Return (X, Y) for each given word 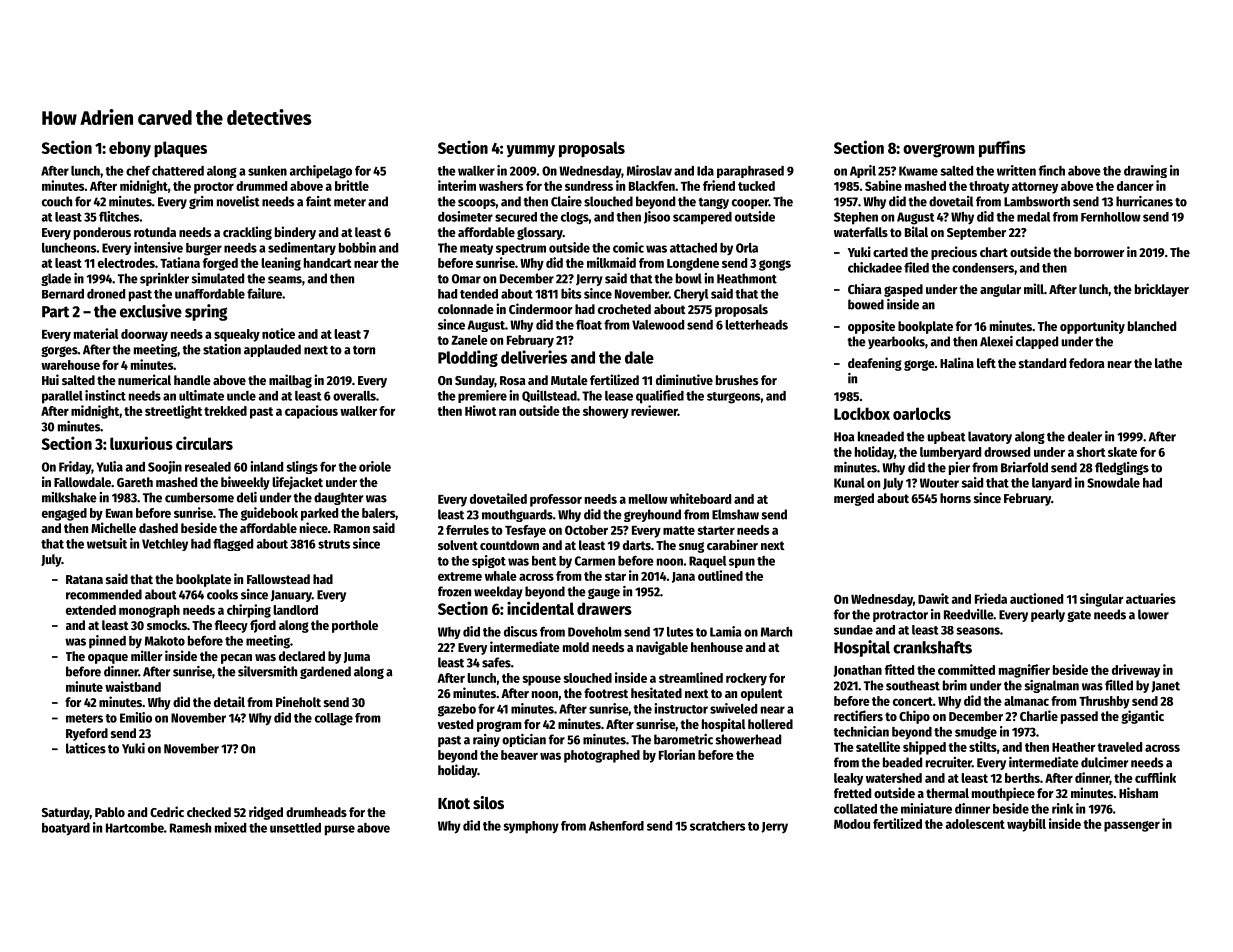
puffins (1002, 149)
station (222, 349)
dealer (1085, 436)
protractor (900, 616)
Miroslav (649, 170)
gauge (604, 593)
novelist (238, 201)
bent (544, 561)
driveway (1136, 671)
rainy (486, 740)
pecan (236, 659)
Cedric (167, 811)
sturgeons (734, 398)
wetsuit (107, 543)
